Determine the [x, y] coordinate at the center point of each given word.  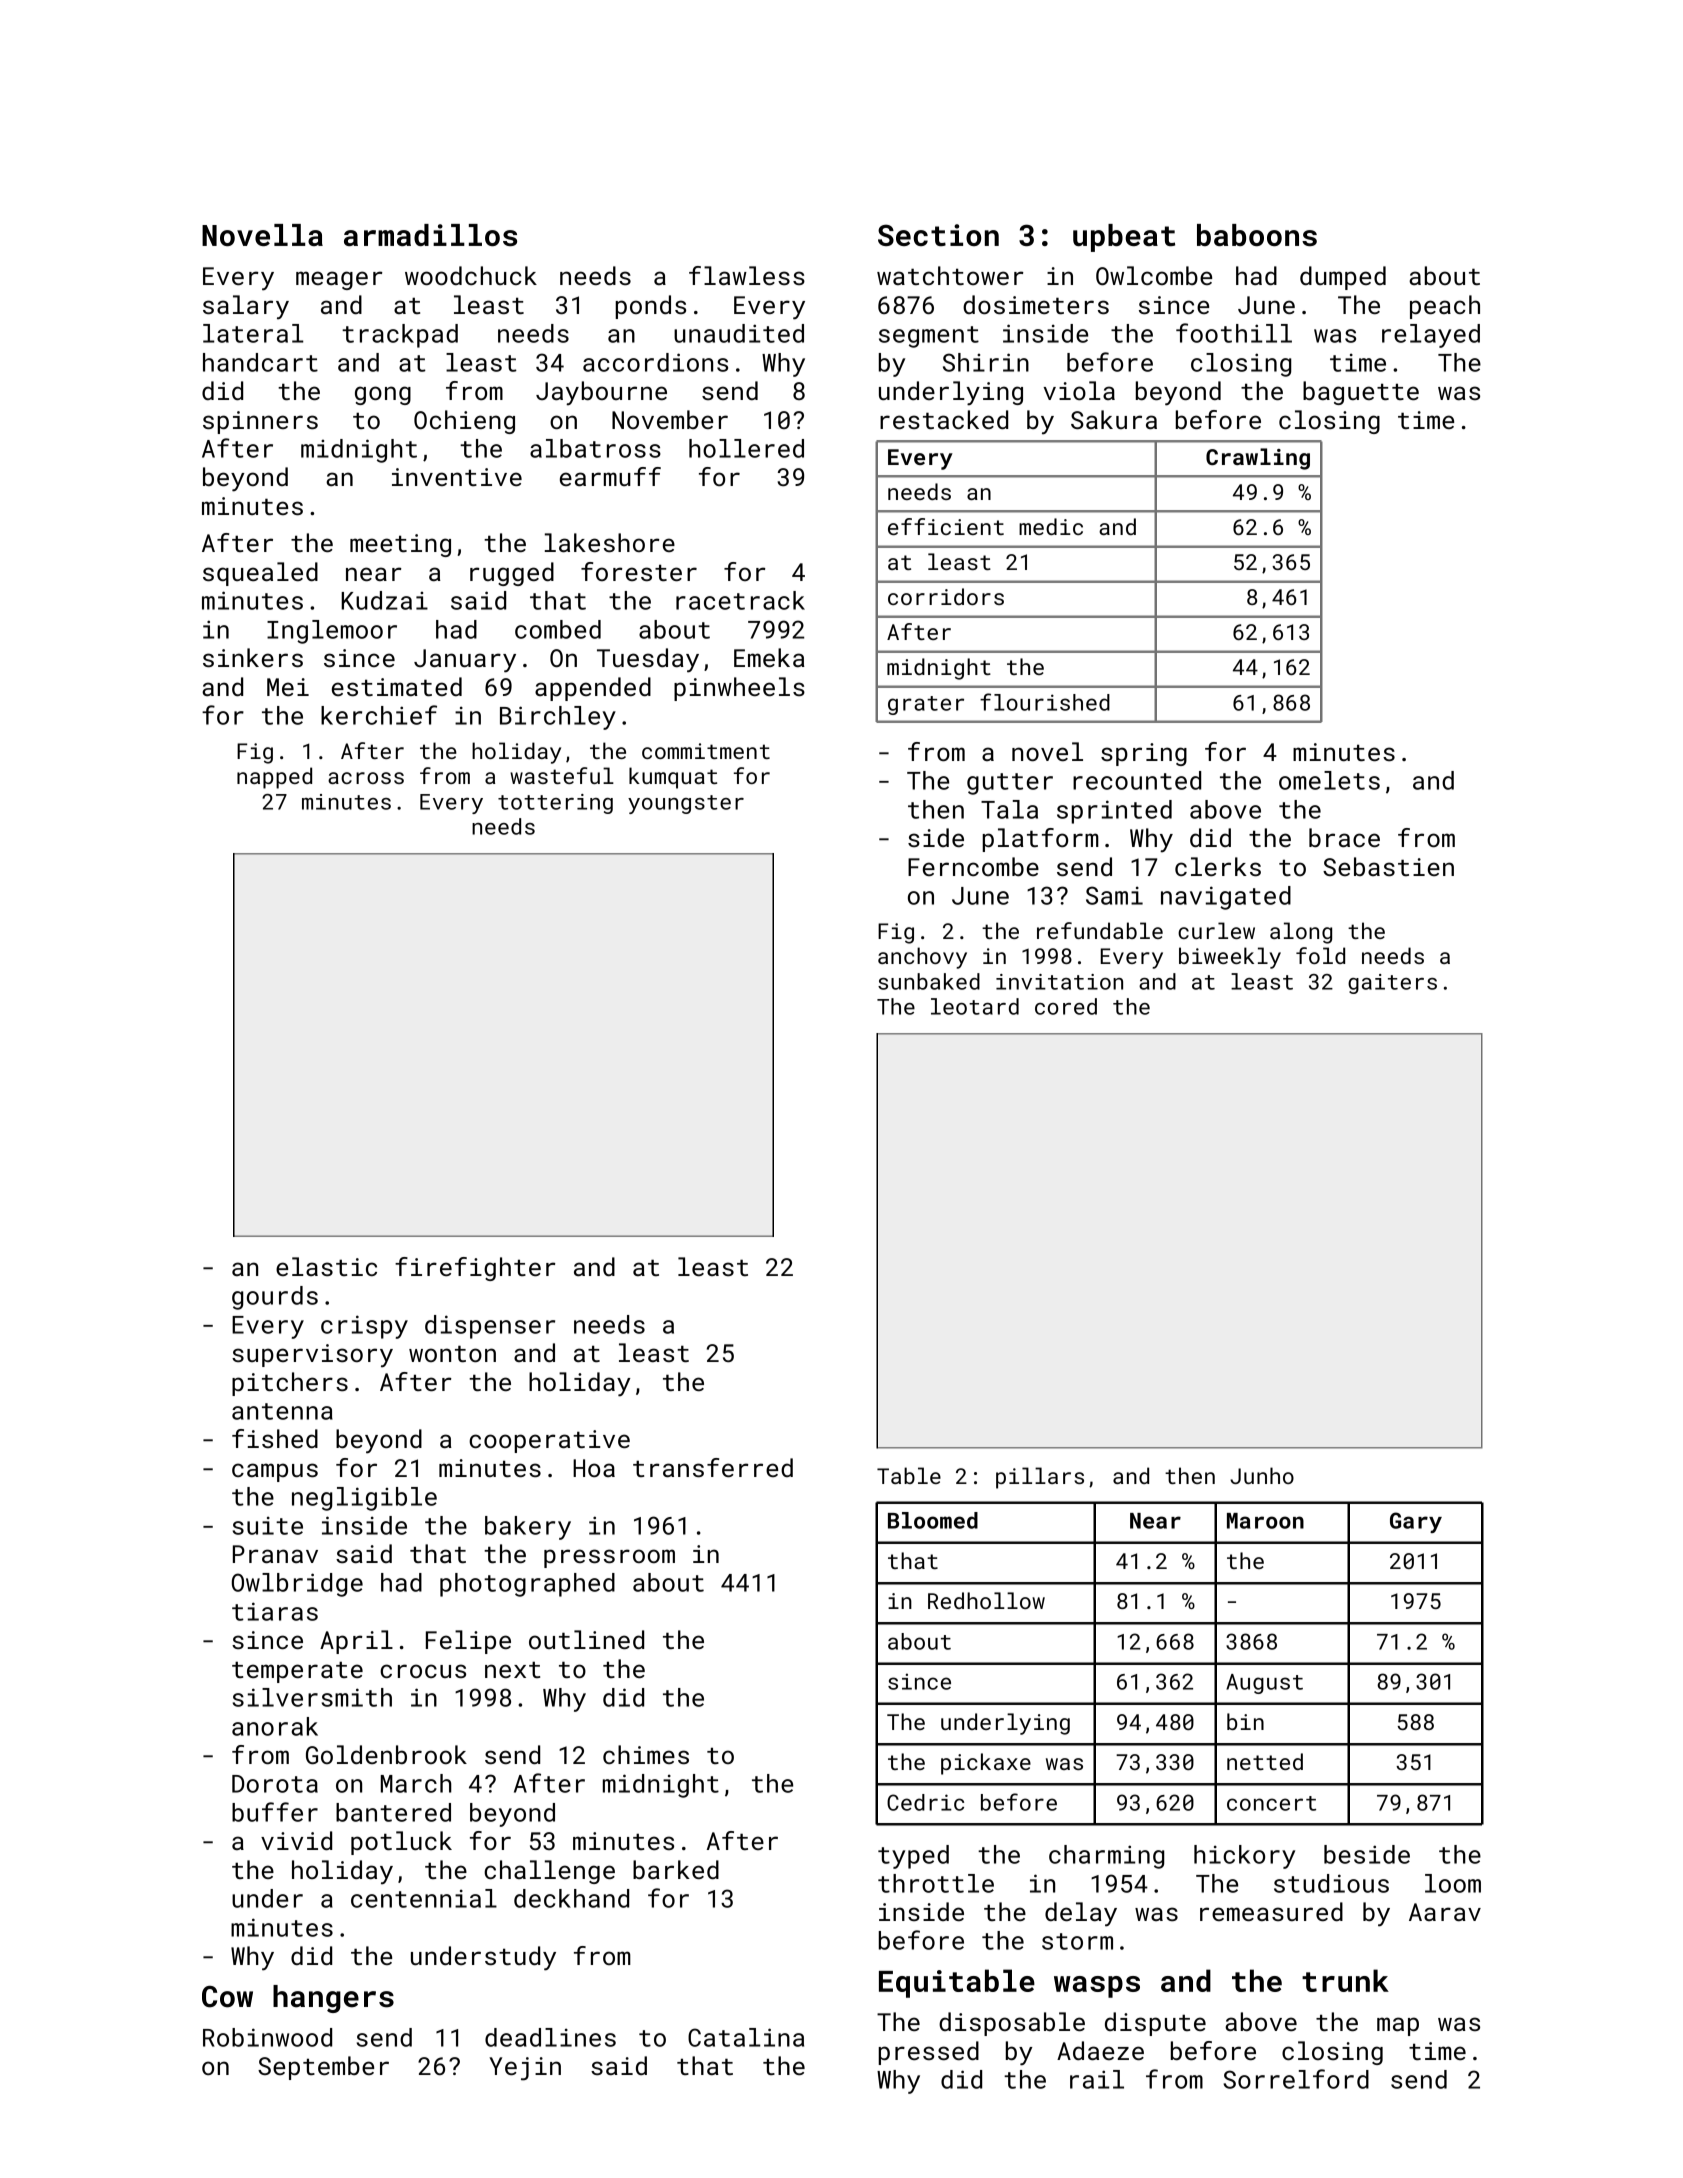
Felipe [468, 1642]
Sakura [1114, 419]
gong [383, 395]
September [323, 2068]
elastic [326, 1266]
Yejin [525, 2069]
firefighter [475, 1269]
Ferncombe [973, 866]
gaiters [1392, 984]
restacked [944, 419]
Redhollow [986, 1600]
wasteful [562, 775]
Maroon [1265, 1521]
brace [1344, 837]
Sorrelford [1296, 2079]
